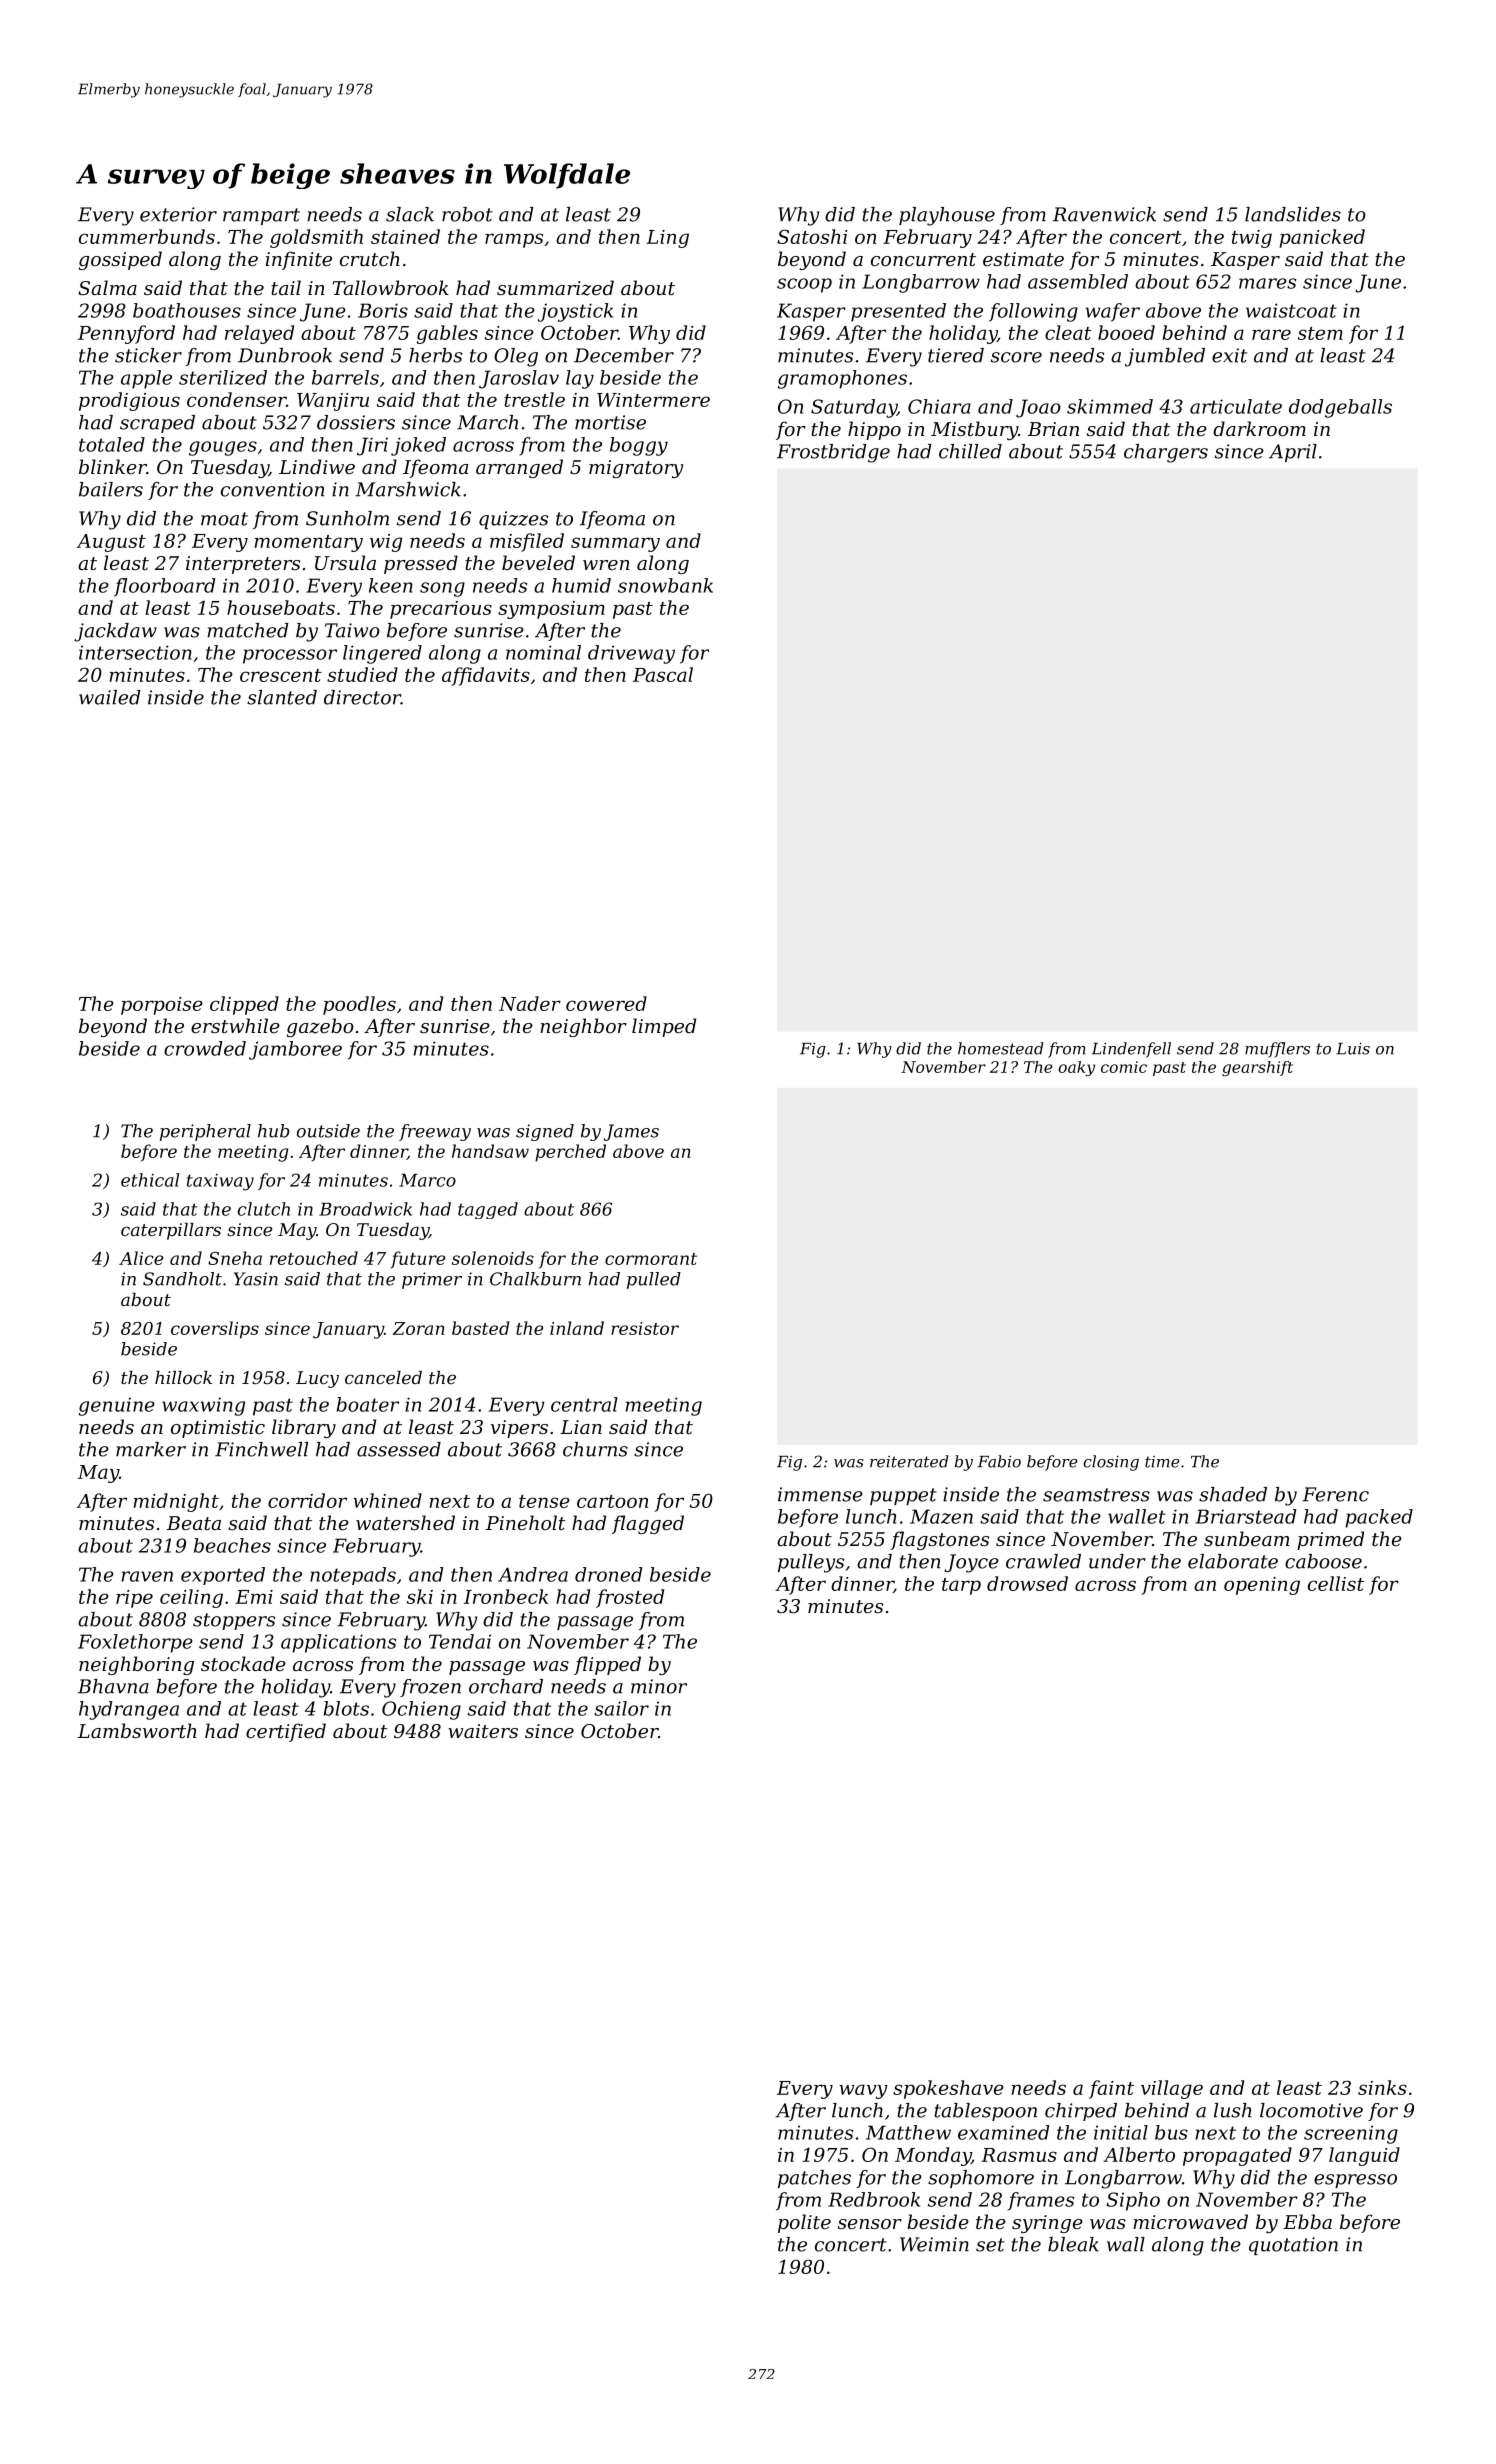 The height and width of the screenshot is (2464, 1496). I want to click on polite, so click(804, 2223).
